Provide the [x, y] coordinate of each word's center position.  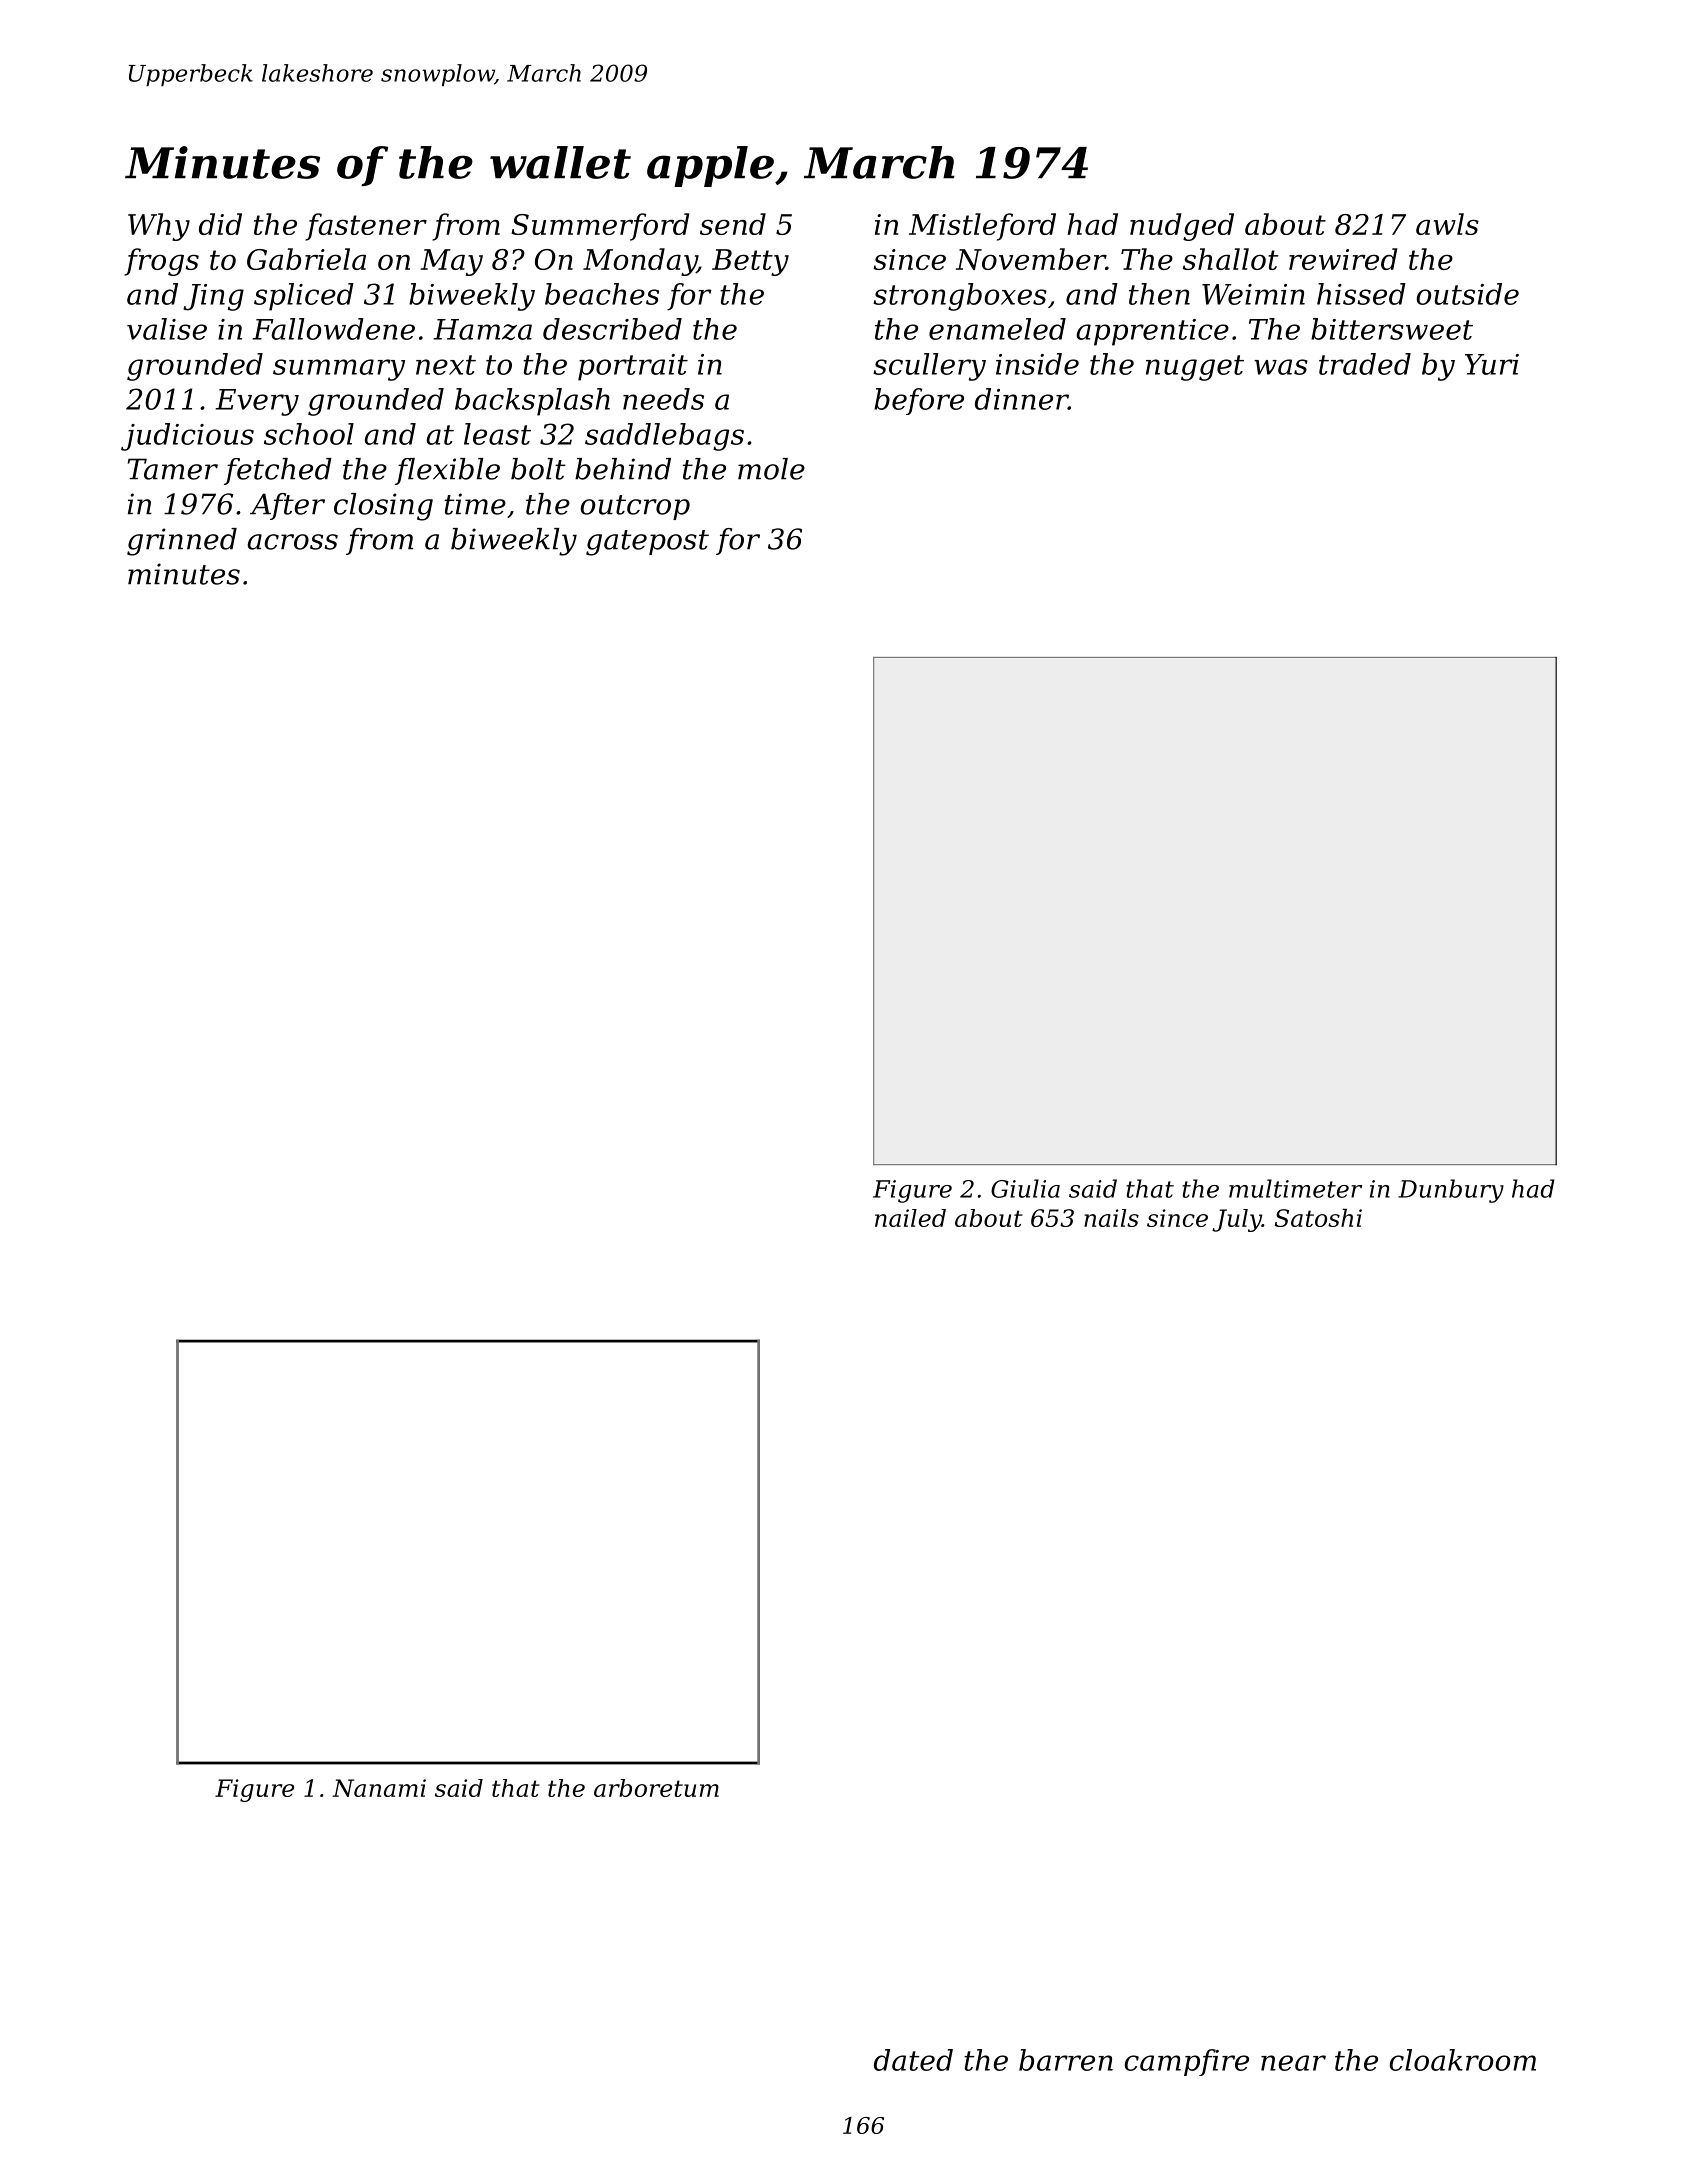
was [1281, 367]
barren [1066, 2060]
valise [167, 329]
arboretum [656, 1788]
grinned [182, 542]
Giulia [1025, 1188]
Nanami [379, 1788]
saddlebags [664, 437]
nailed [910, 1218]
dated [913, 2060]
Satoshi [1318, 1218]
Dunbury [1451, 1191]
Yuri [1492, 364]
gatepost [647, 543]
